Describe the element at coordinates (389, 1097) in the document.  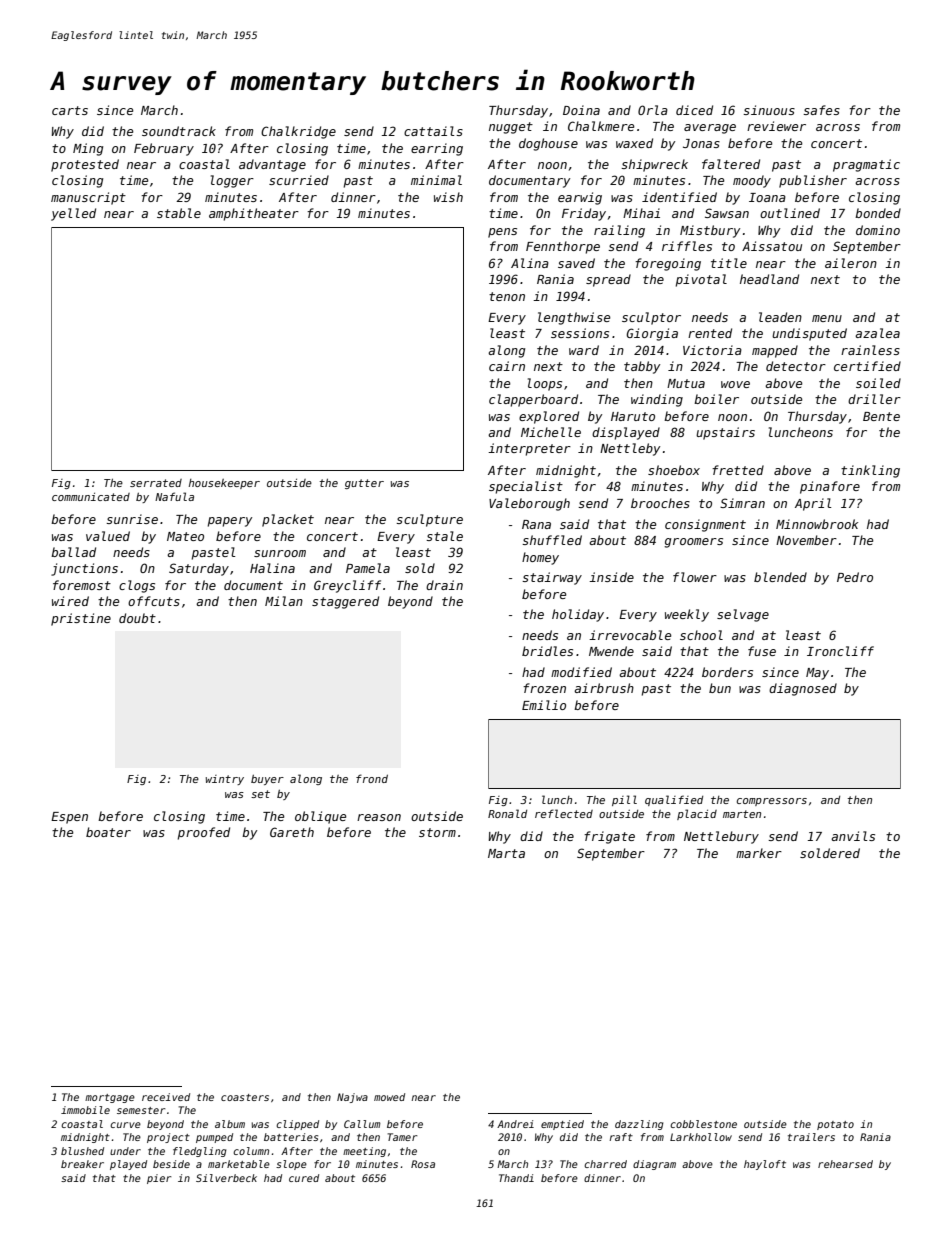
I see `mowed` at that location.
